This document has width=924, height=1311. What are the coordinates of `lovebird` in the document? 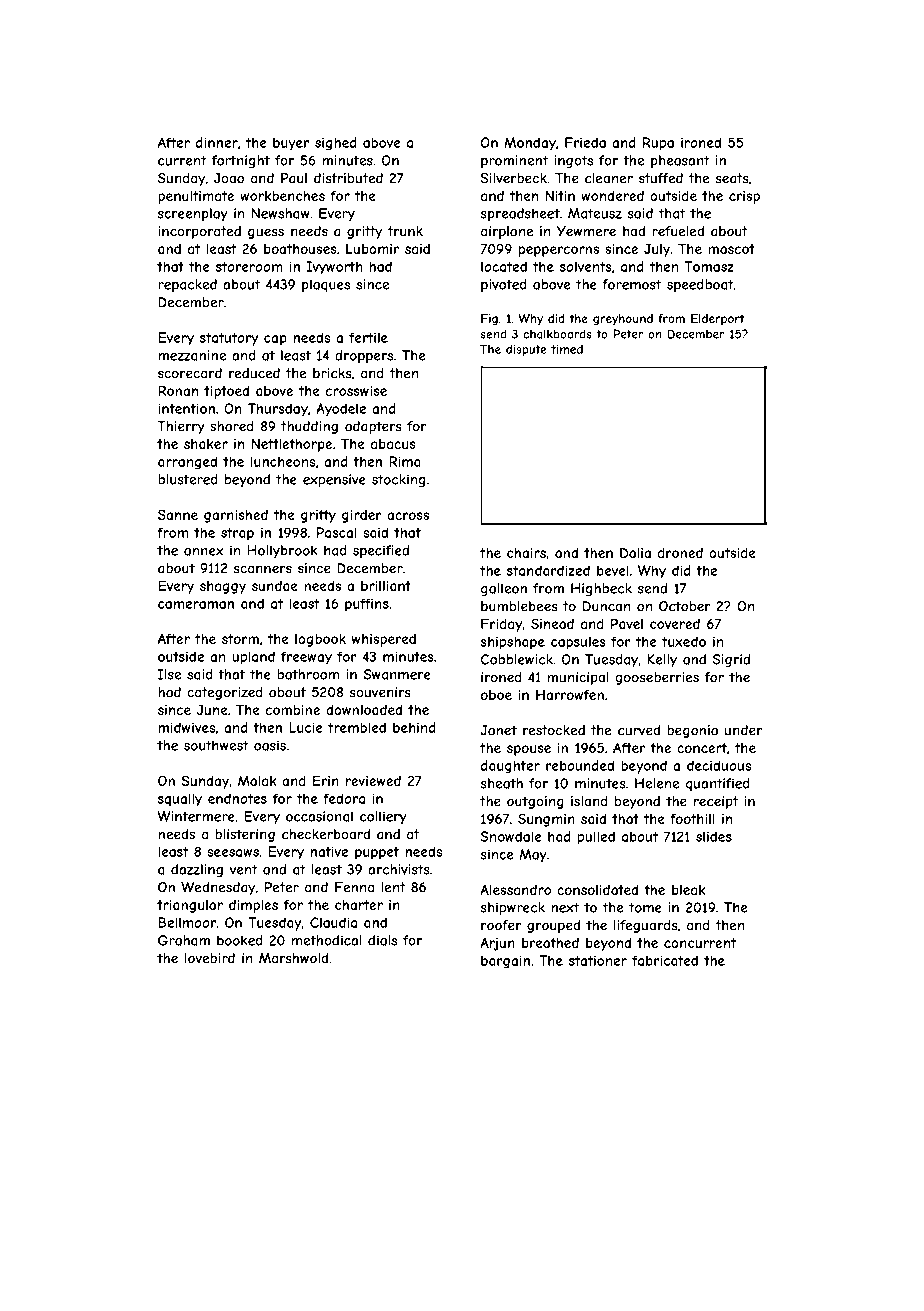 It's located at (210, 958).
